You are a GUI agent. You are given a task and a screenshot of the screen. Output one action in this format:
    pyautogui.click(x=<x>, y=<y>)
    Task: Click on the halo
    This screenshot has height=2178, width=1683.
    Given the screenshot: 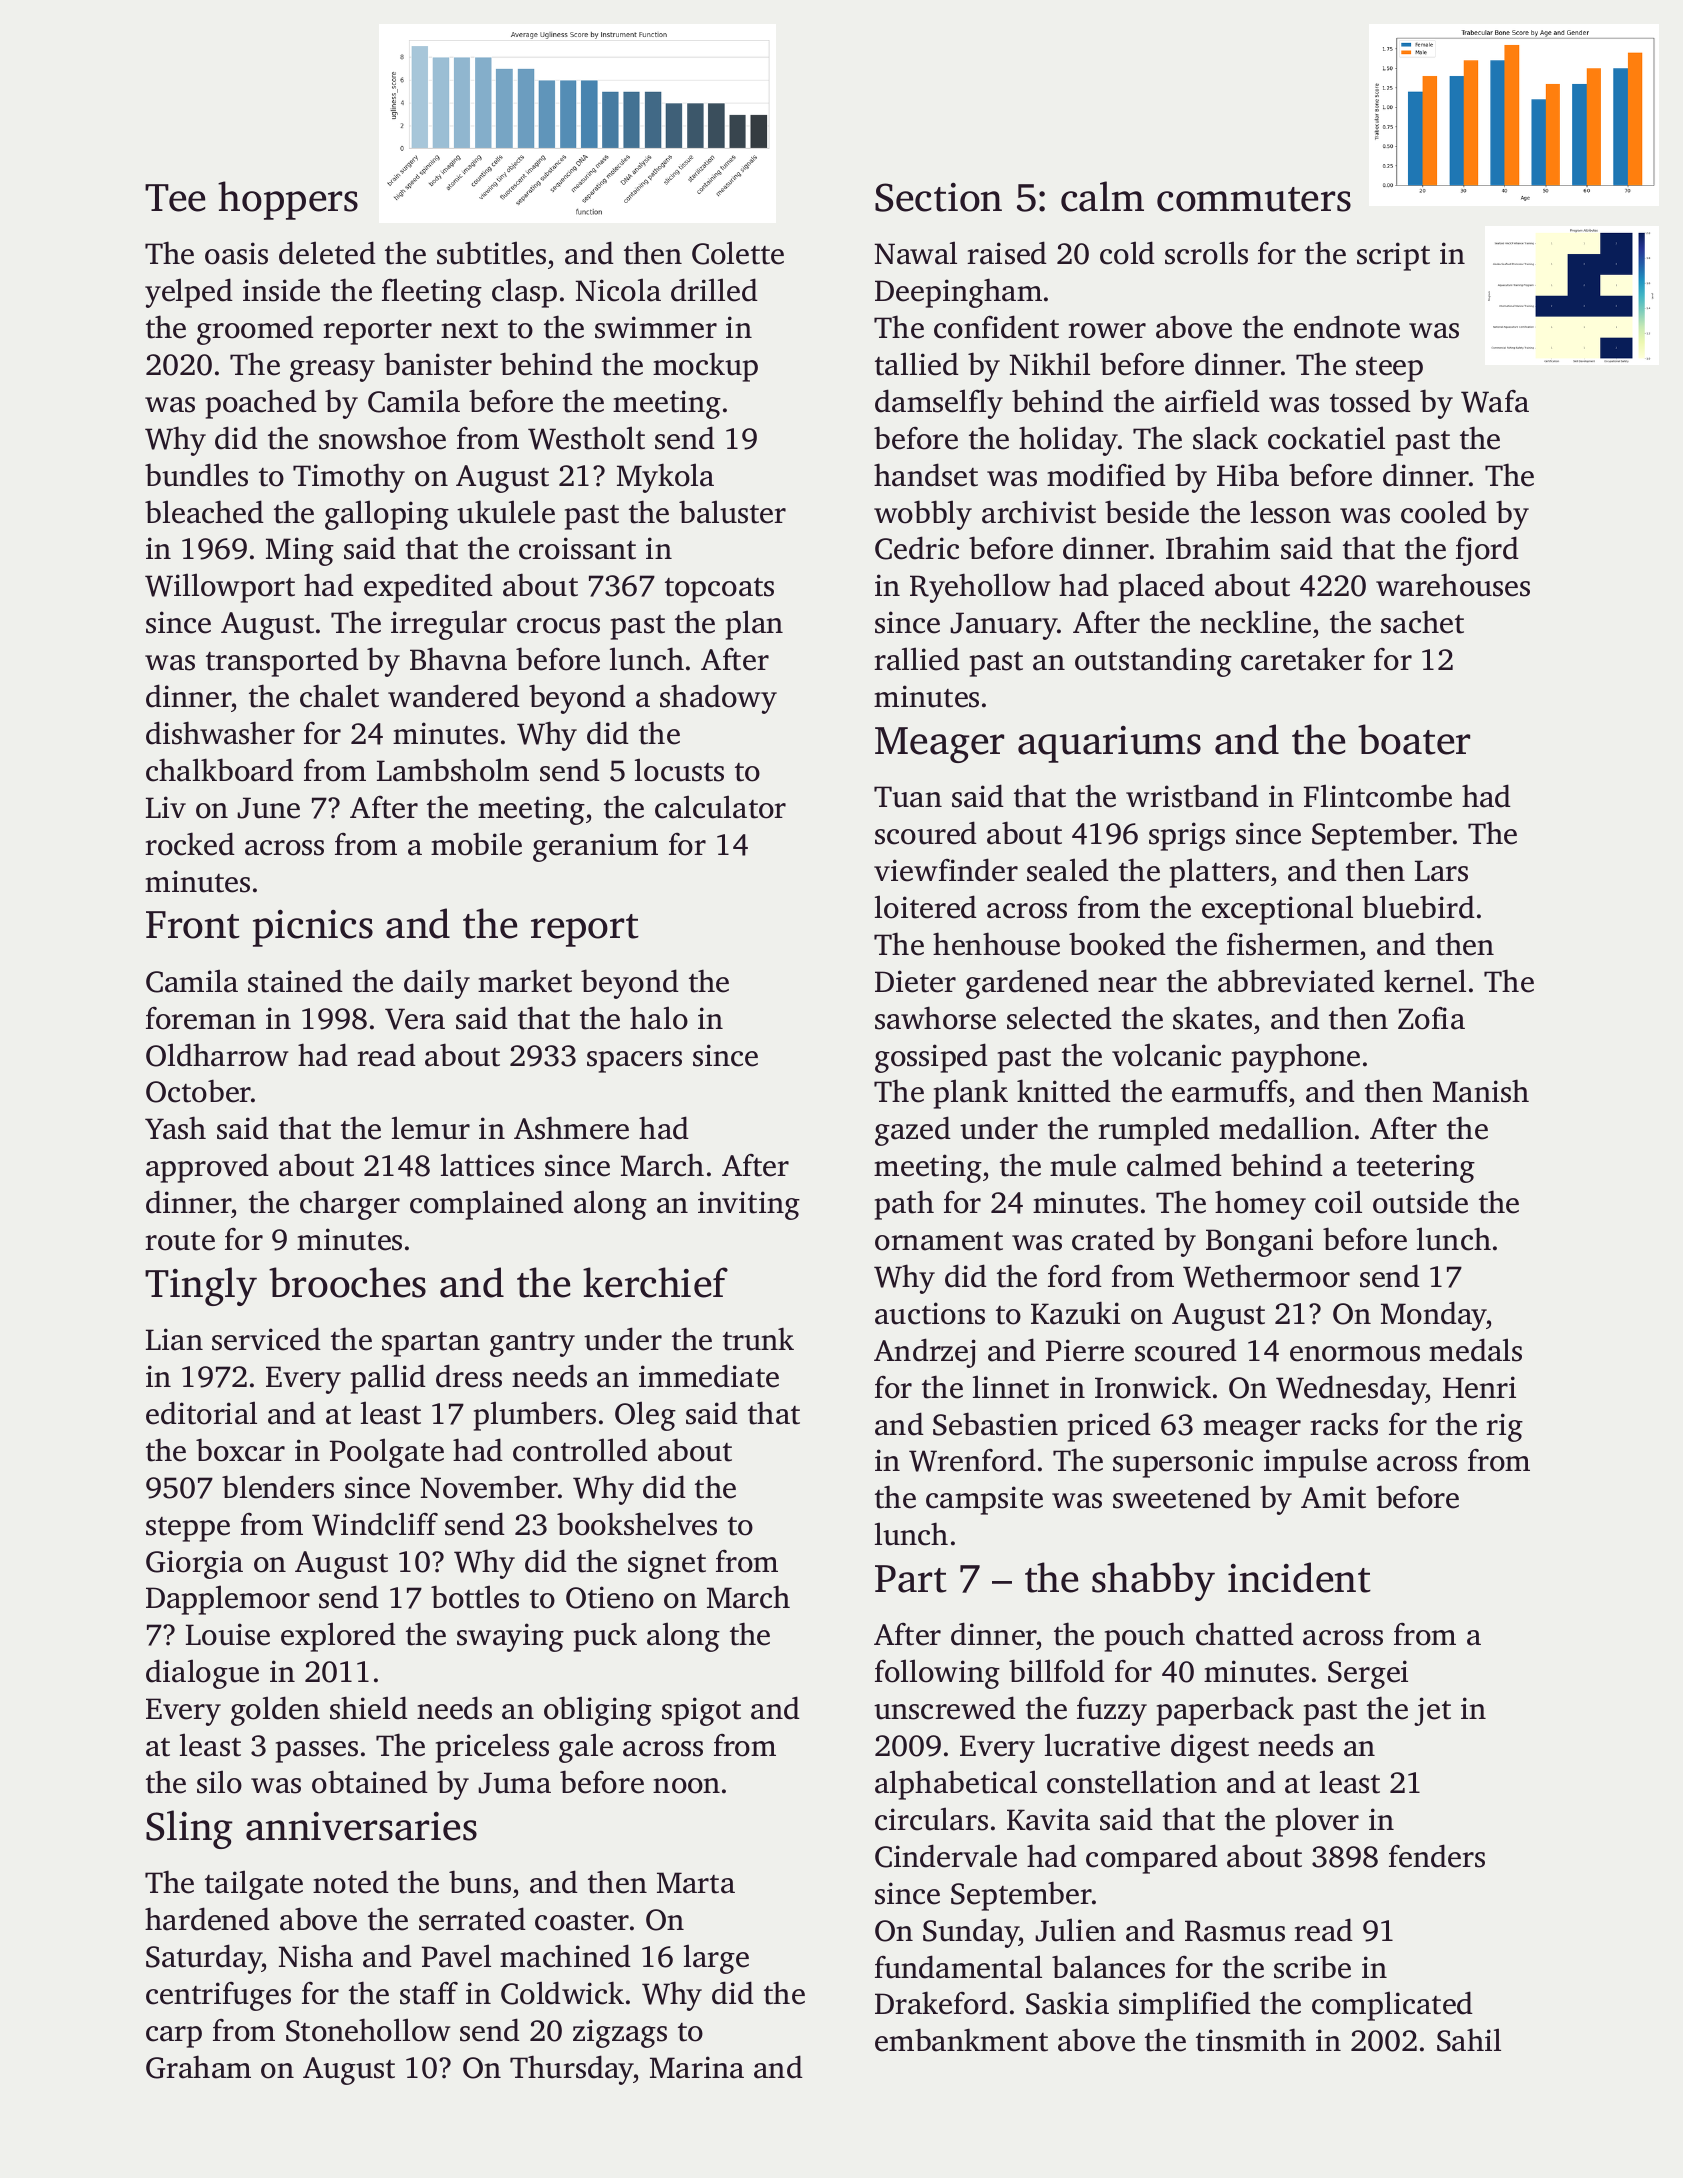 What is the action you would take?
    pyautogui.click(x=659, y=1018)
